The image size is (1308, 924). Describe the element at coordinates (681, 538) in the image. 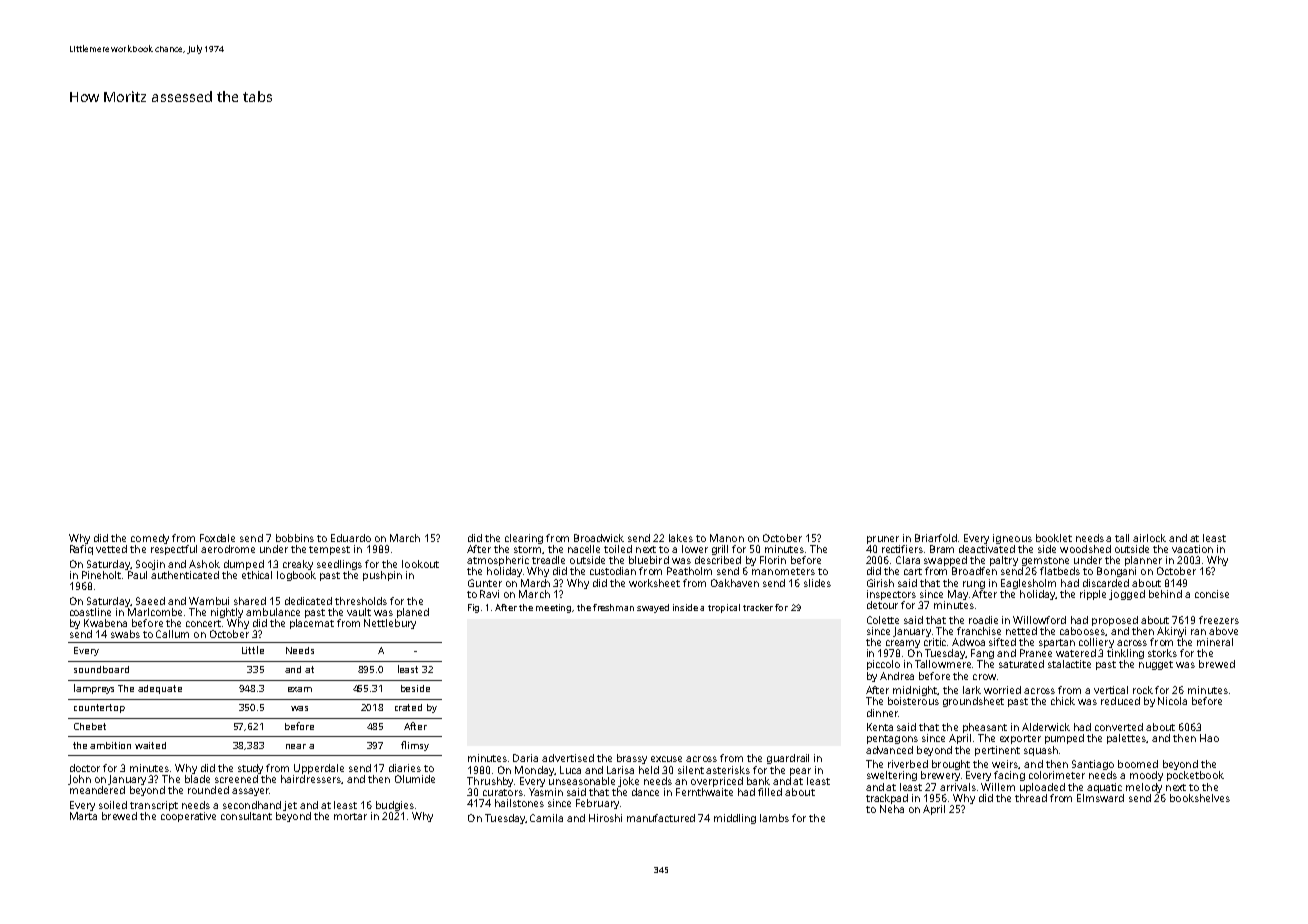

I see `lakes` at that location.
